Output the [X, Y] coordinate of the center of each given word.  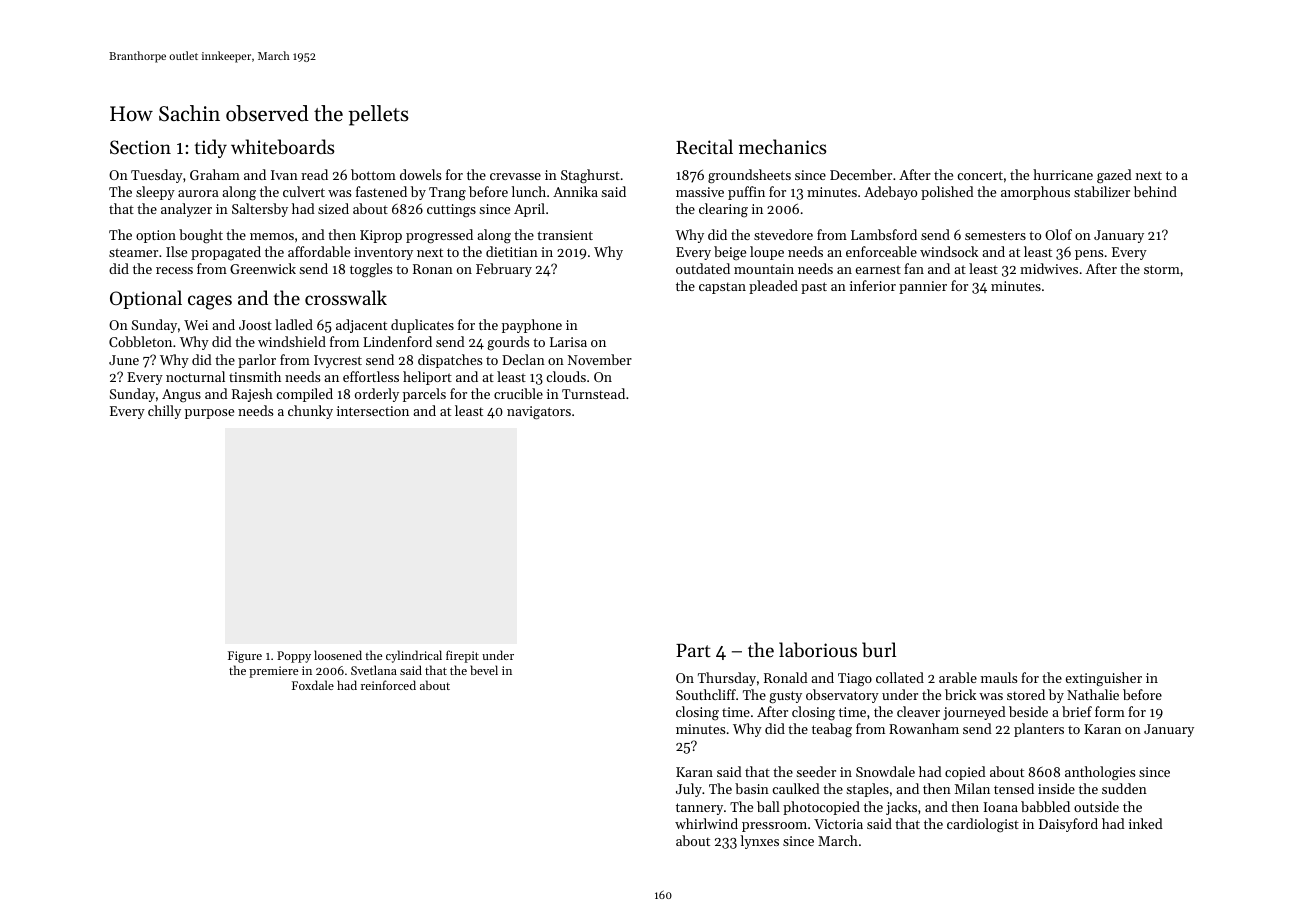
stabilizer [1102, 191]
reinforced [388, 685]
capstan [722, 288]
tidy [211, 148]
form [1110, 711]
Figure [245, 657]
